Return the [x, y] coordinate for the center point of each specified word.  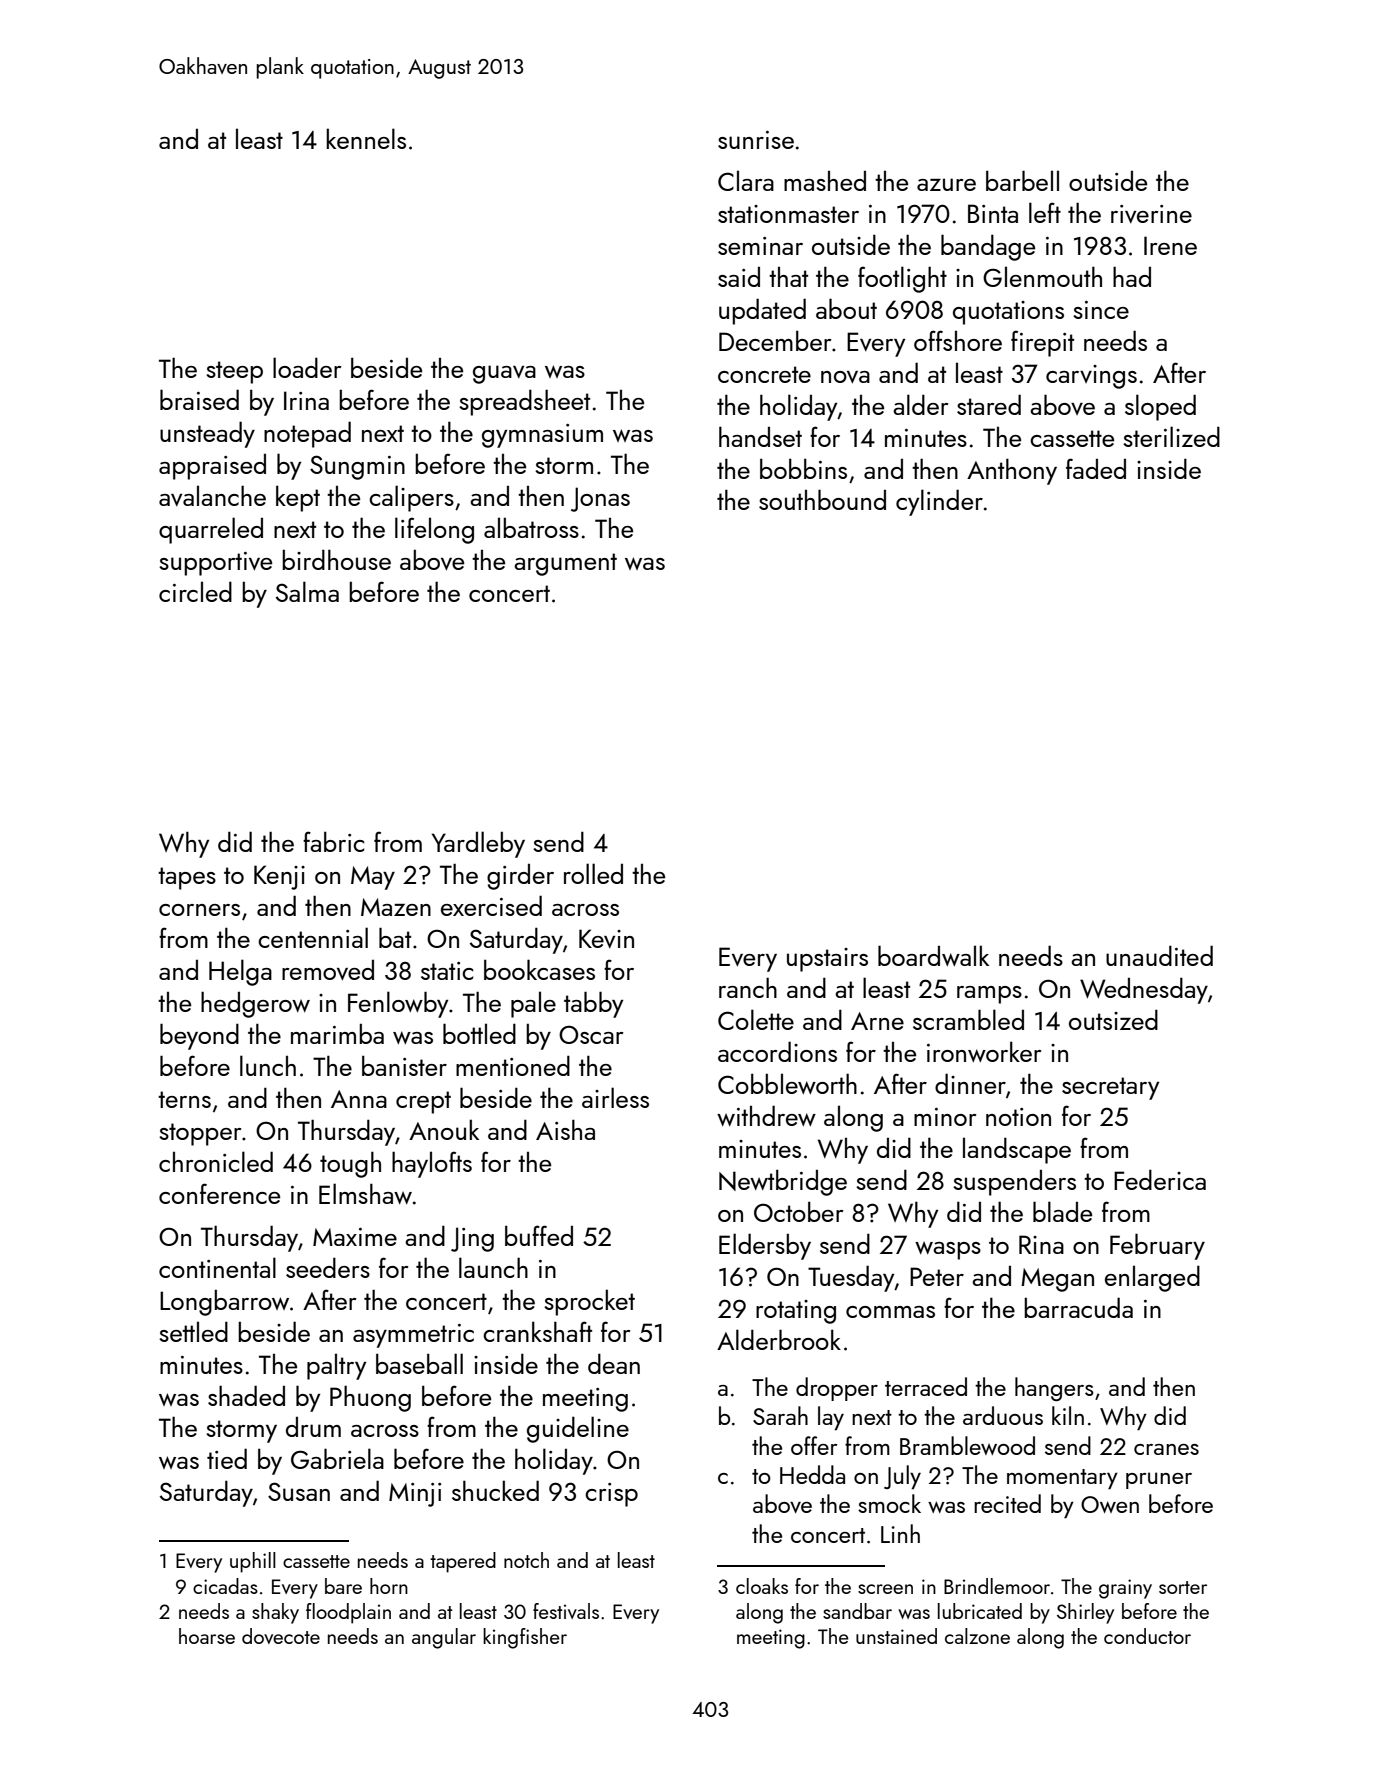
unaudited [1159, 955]
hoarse [207, 1636]
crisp [611, 1495]
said [739, 277]
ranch [748, 987]
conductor [1147, 1636]
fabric [333, 841]
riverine [1151, 214]
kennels [366, 138]
